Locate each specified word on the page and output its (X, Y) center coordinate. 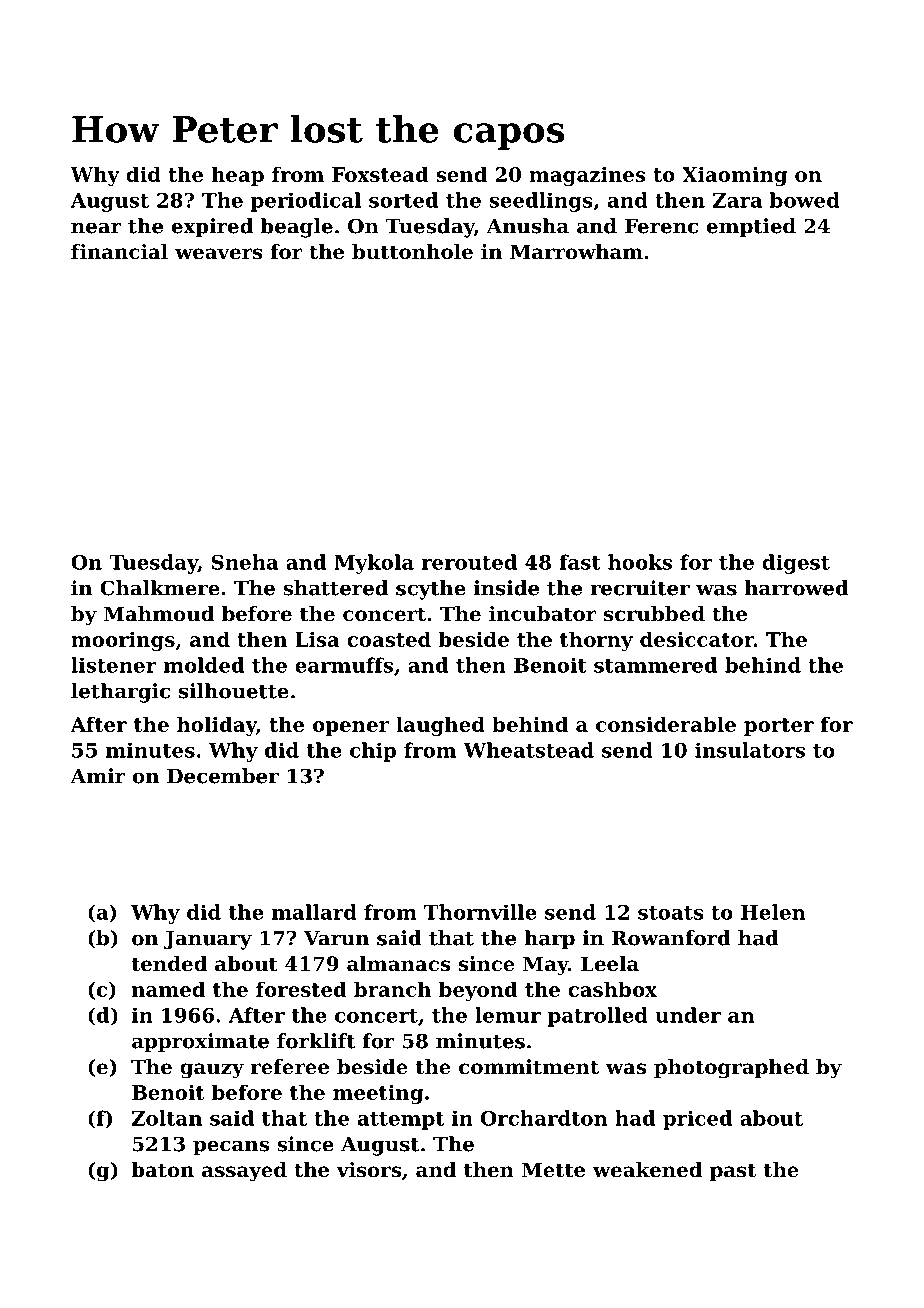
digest (796, 564)
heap (237, 176)
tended (169, 964)
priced (698, 1120)
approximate (200, 1043)
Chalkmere (160, 588)
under (688, 1015)
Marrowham (576, 252)
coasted (389, 639)
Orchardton (544, 1118)
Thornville (480, 912)
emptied (751, 228)
